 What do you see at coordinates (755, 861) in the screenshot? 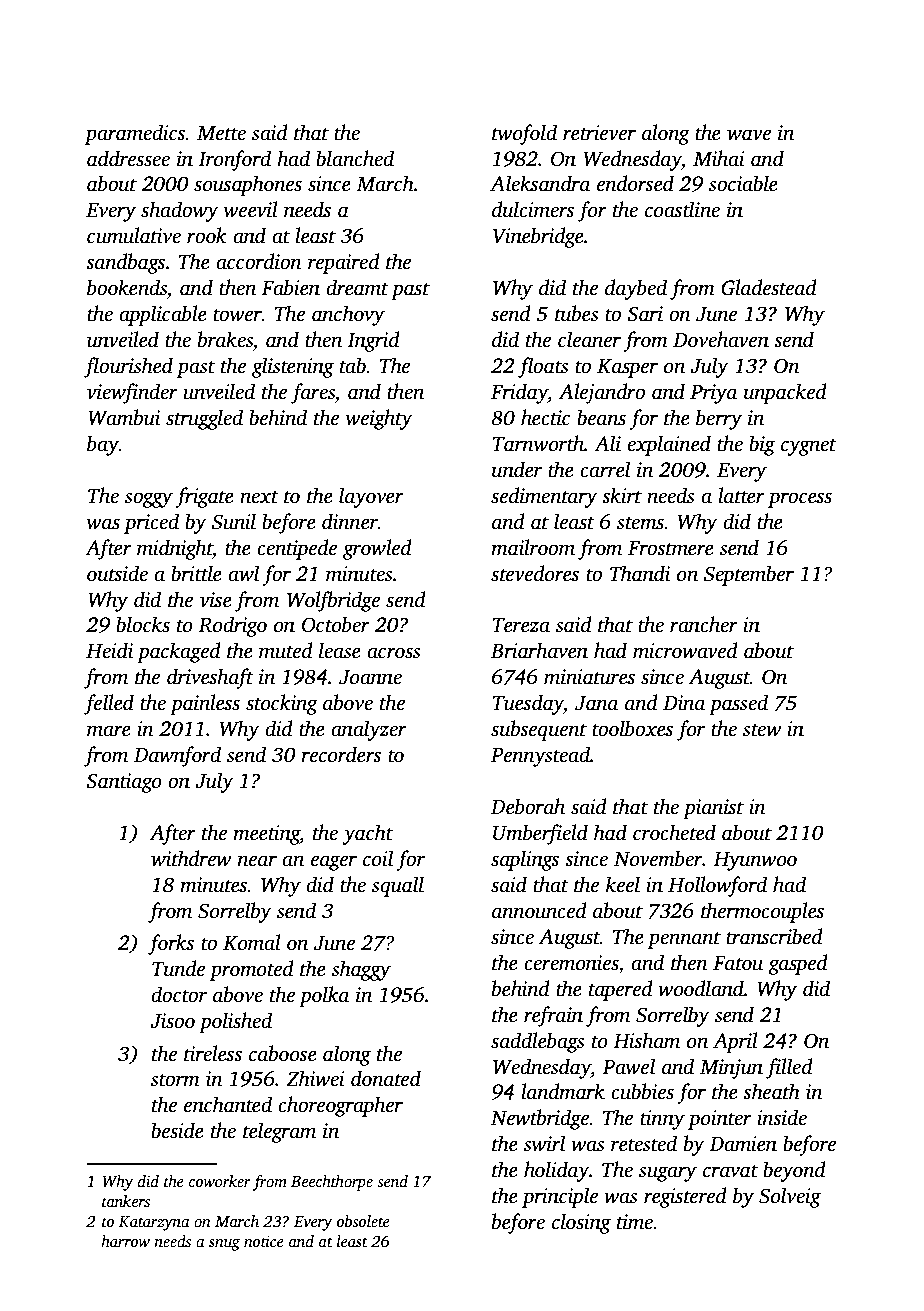
I see `Hyunwoo` at bounding box center [755, 861].
